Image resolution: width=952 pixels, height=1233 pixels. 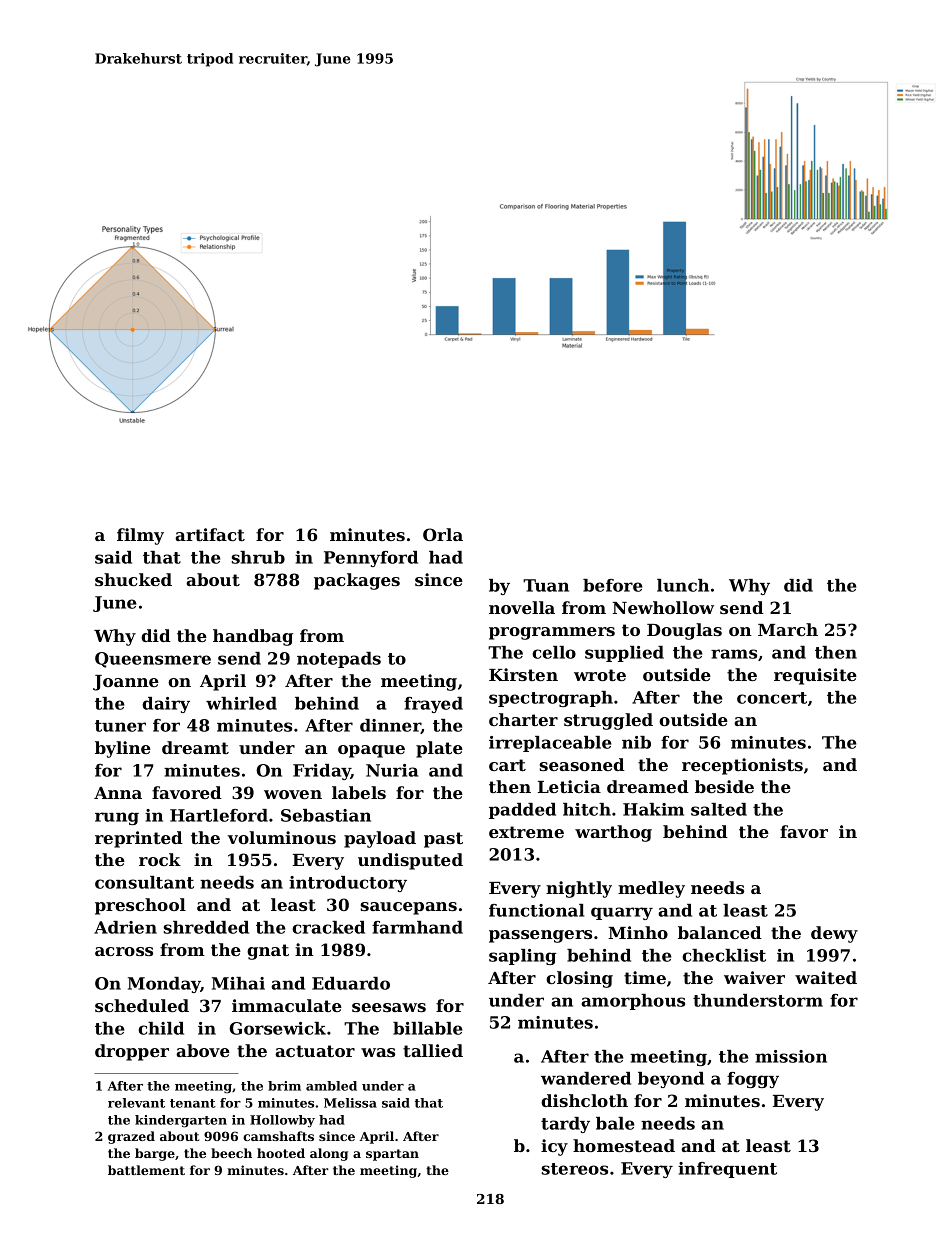 What do you see at coordinates (133, 579) in the screenshot?
I see `shucked` at bounding box center [133, 579].
